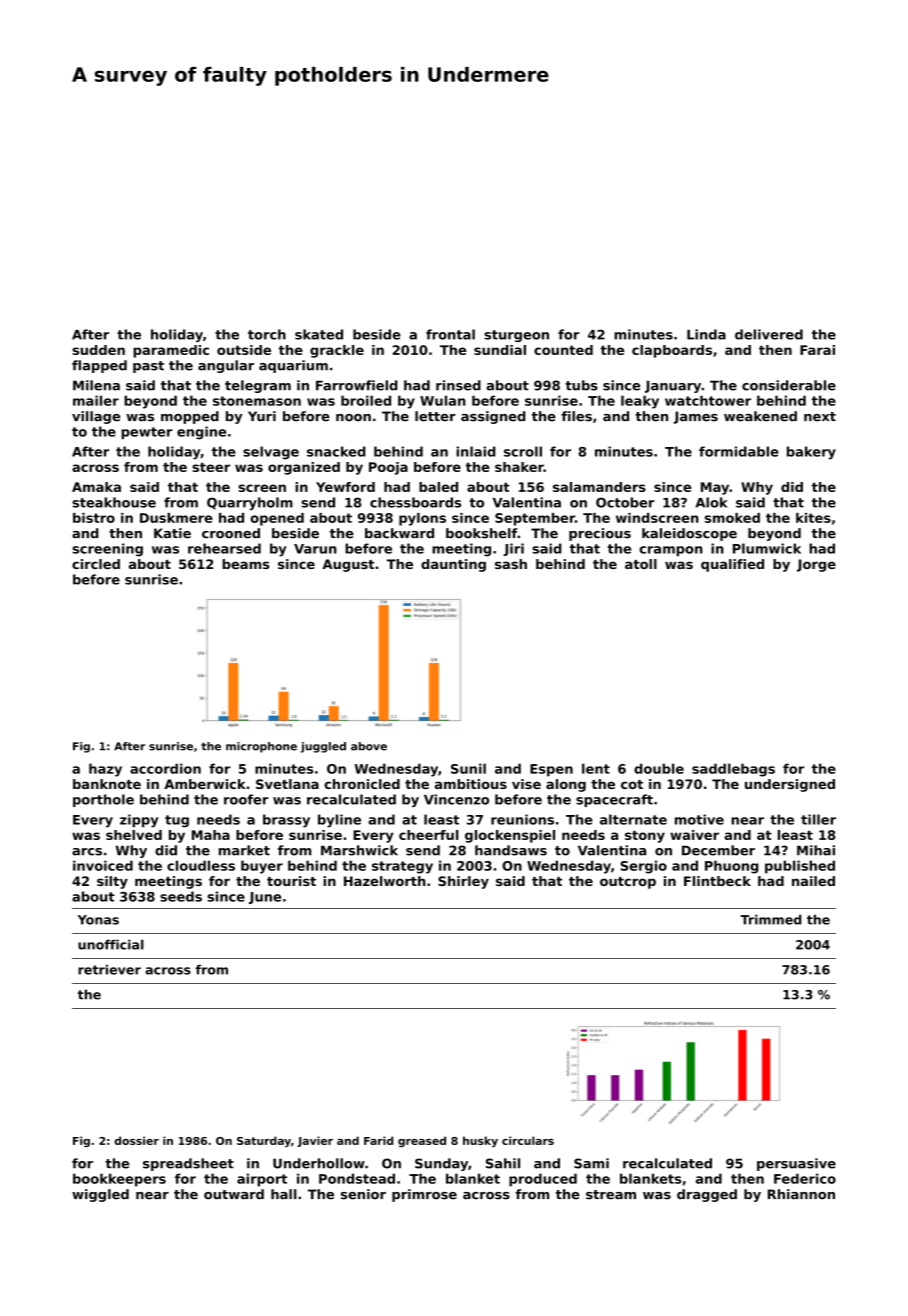  Describe the element at coordinates (818, 819) in the document. I see `tiller` at that location.
